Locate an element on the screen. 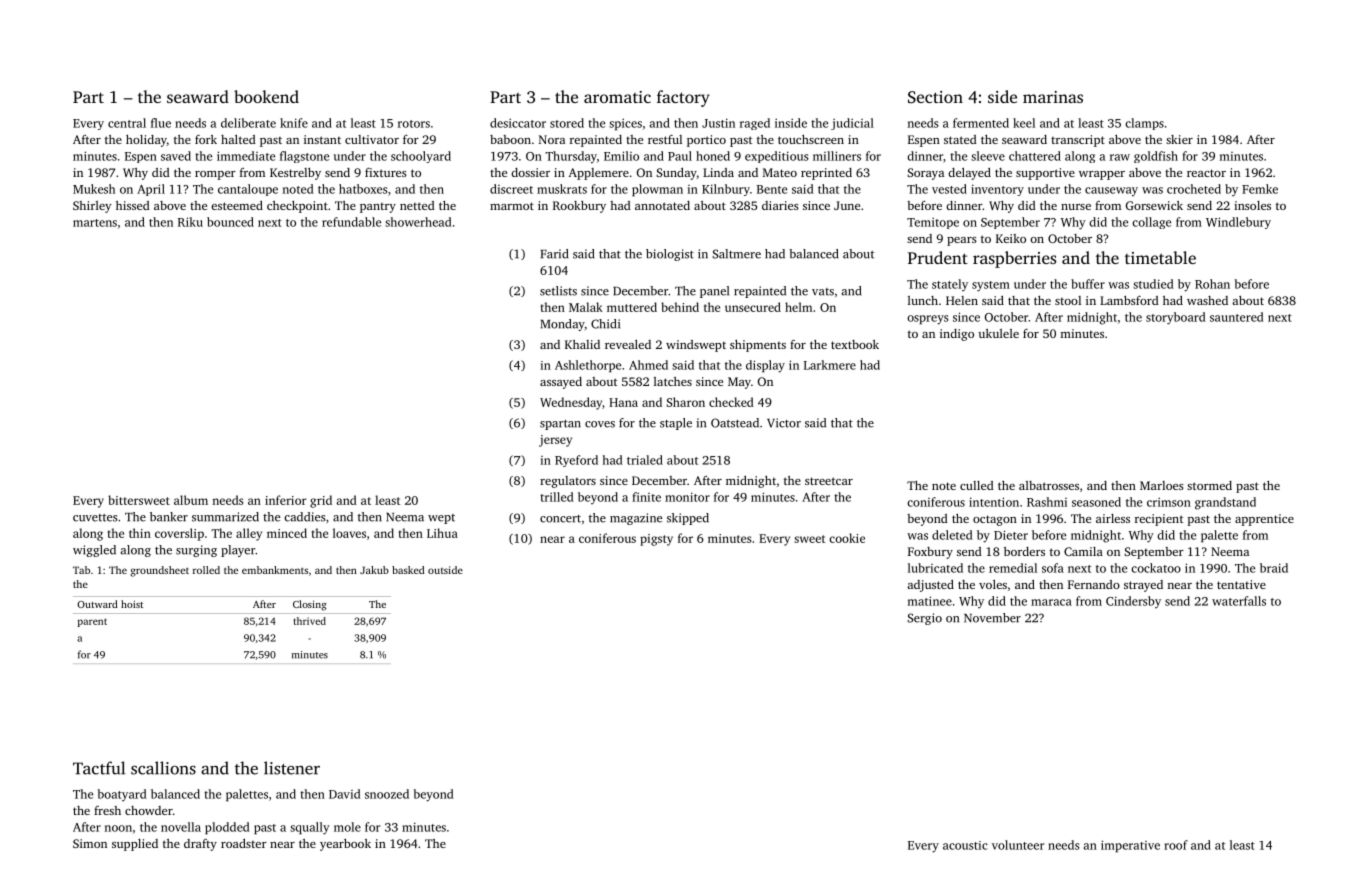  skier is located at coordinates (1179, 139).
